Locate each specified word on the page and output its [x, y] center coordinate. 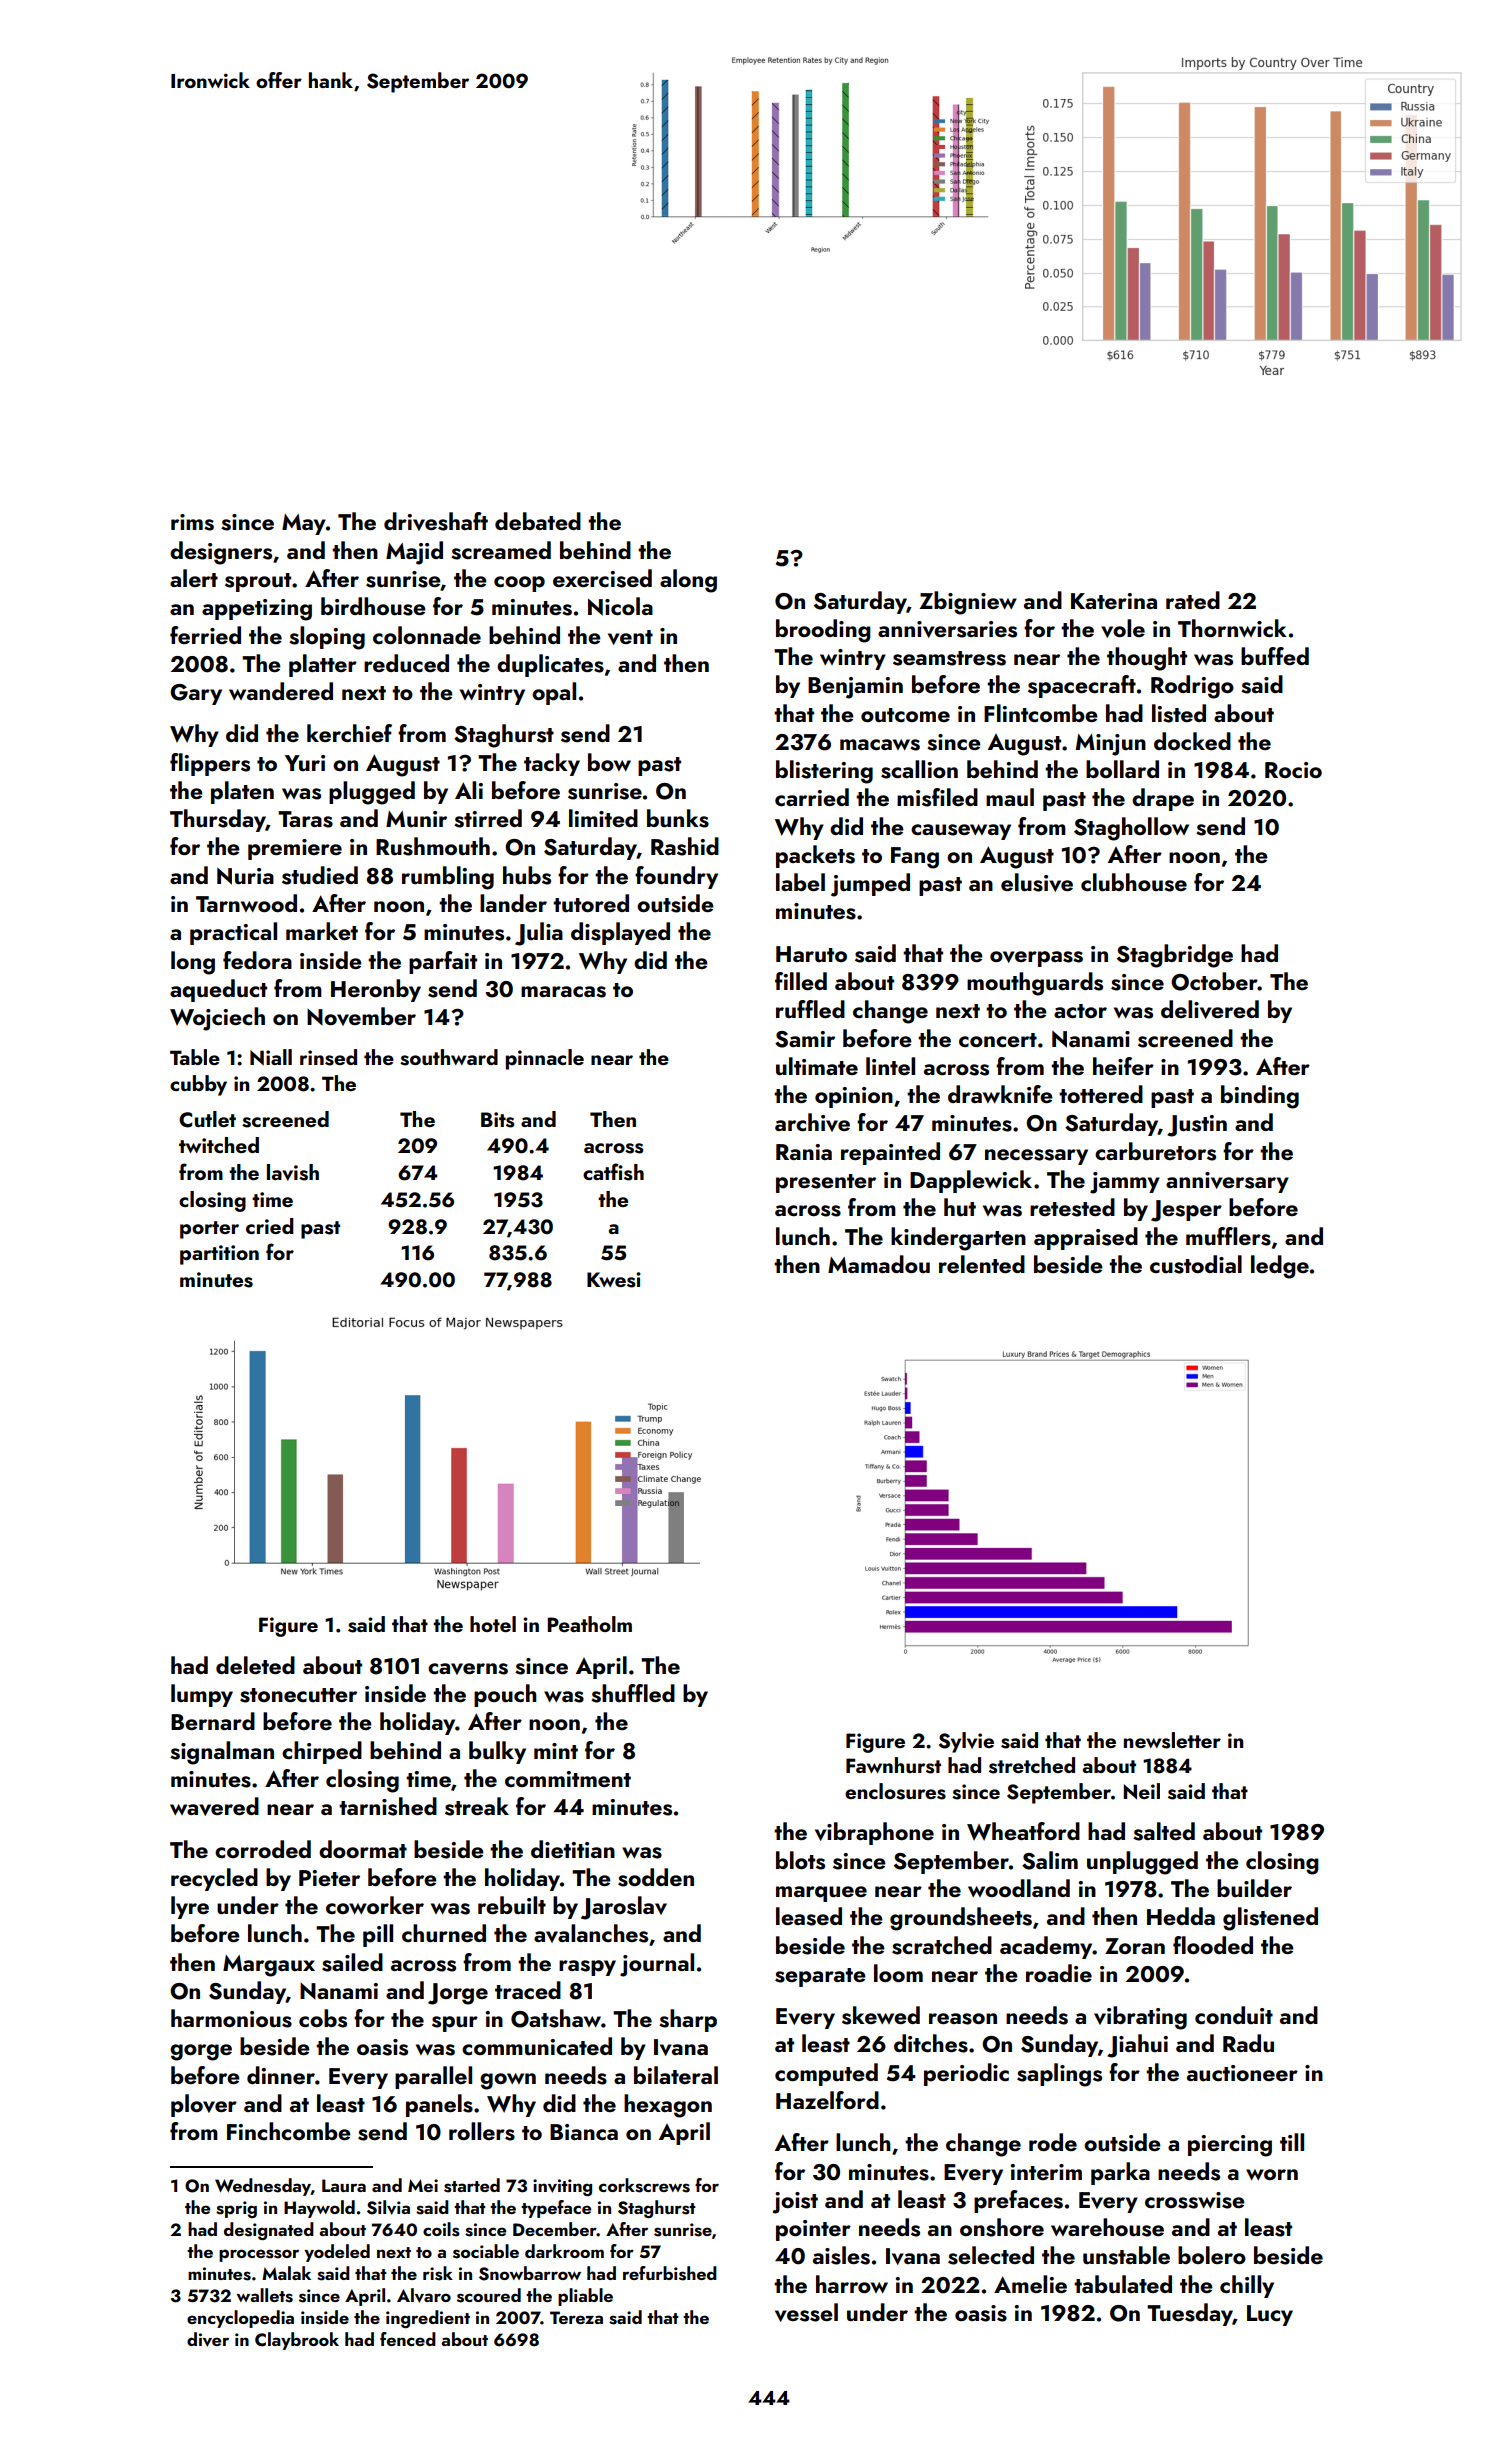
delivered [1210, 1009]
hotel [493, 1624]
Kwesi [614, 1280]
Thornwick [1232, 628]
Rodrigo [1192, 687]
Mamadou [879, 1264]
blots [800, 1860]
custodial [1196, 1264]
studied [320, 875]
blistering [824, 772]
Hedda [1181, 1916]
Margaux [269, 1966]
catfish [613, 1172]
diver [208, 2339]
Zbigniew [968, 603]
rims [192, 522]
